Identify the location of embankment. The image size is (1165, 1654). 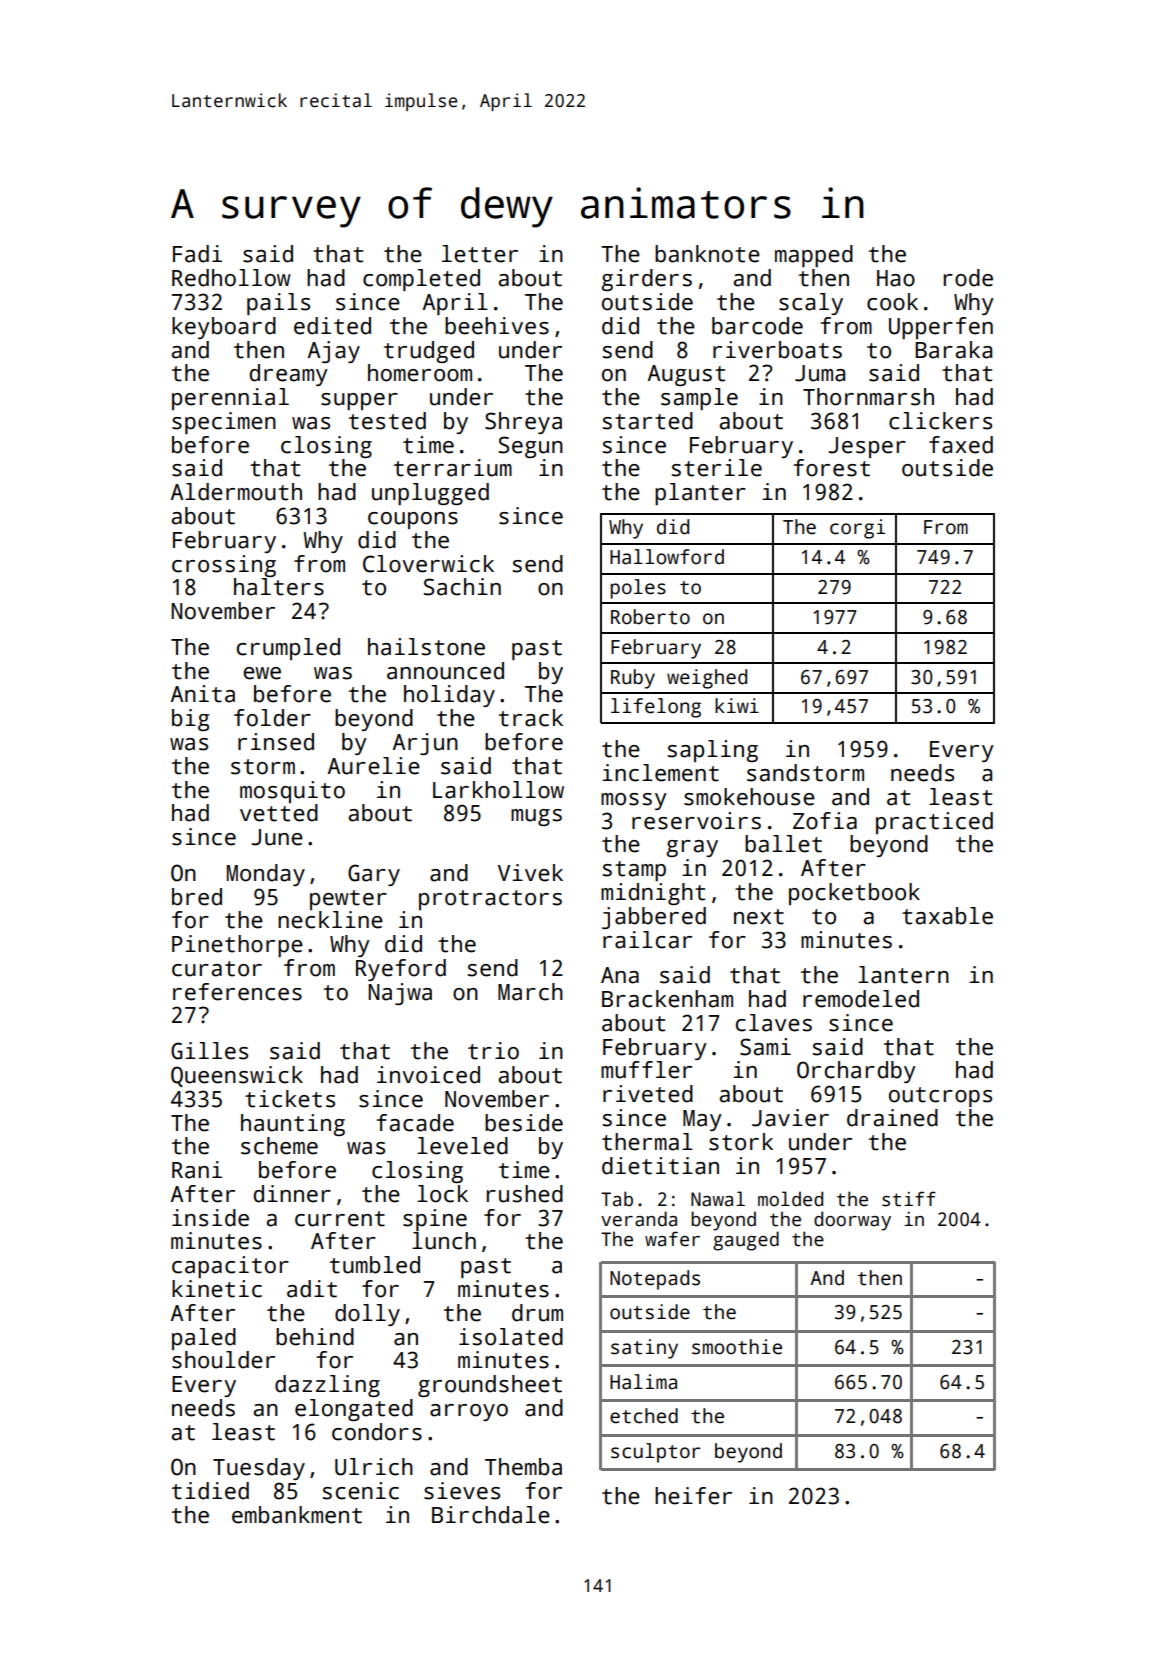
(297, 1515).
